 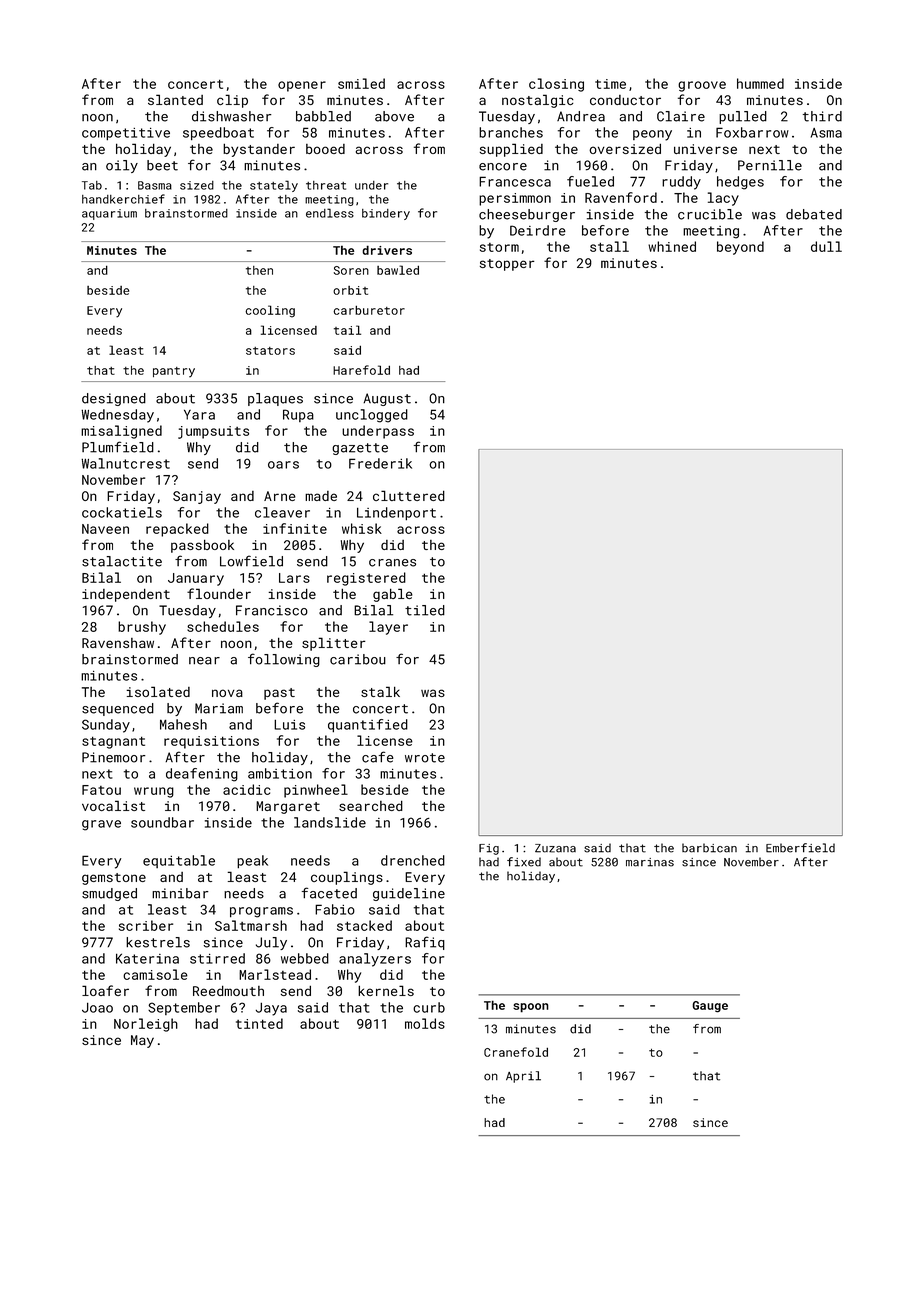 What do you see at coordinates (259, 1023) in the screenshot?
I see `tinted` at bounding box center [259, 1023].
